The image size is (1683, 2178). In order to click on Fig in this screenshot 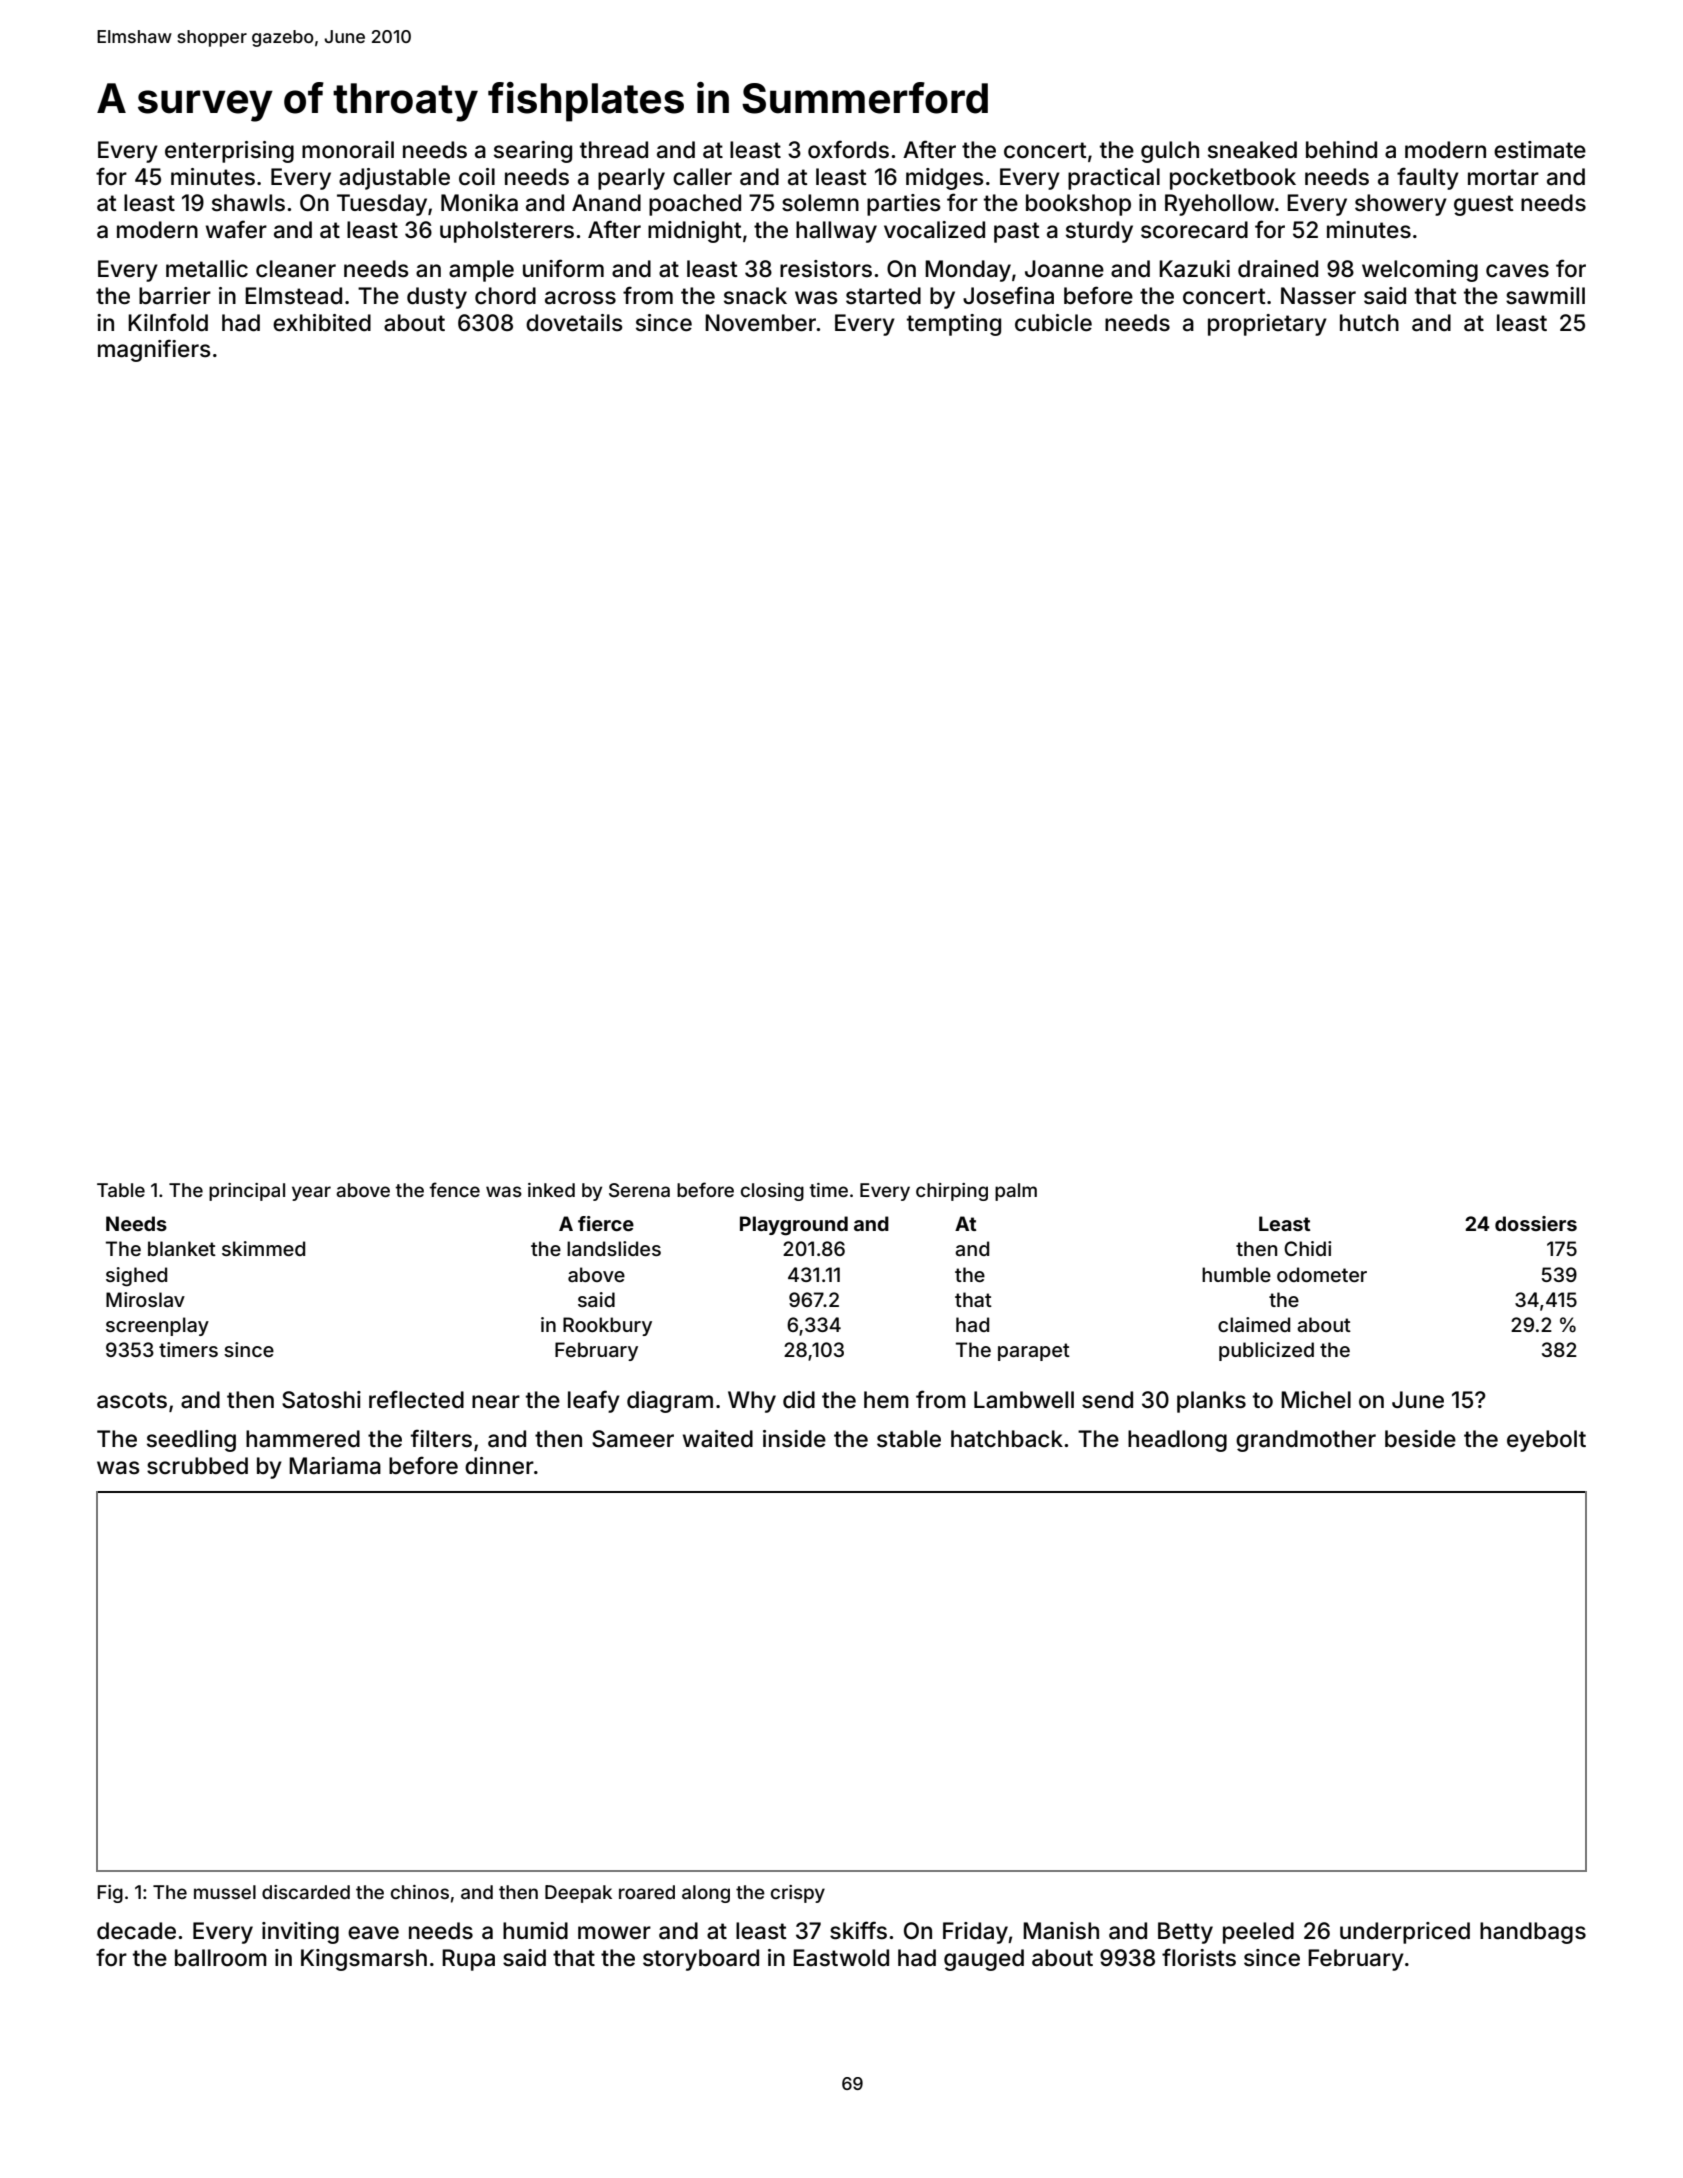, I will do `click(110, 1894)`.
